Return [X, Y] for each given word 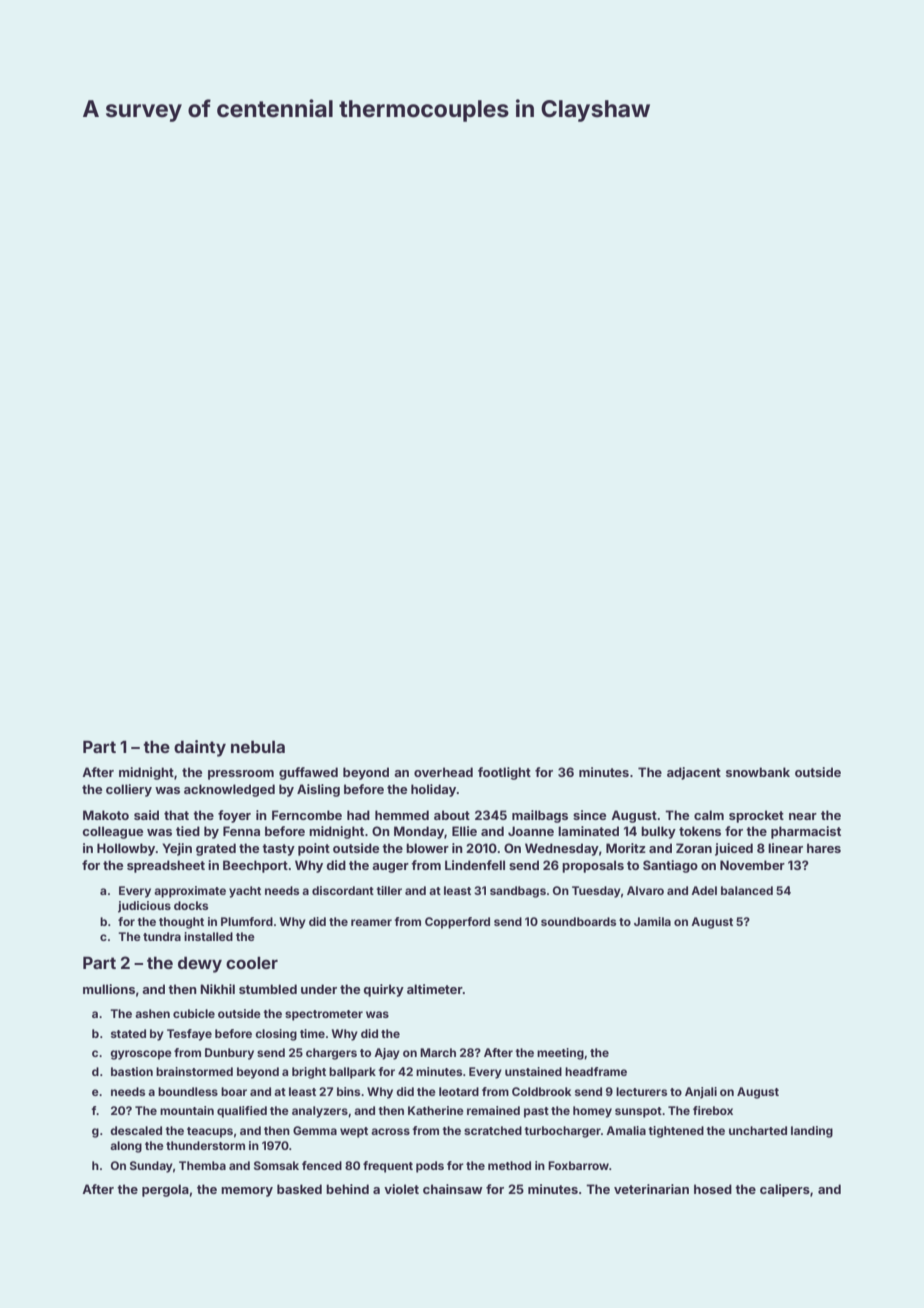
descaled [136, 1130]
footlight [504, 773]
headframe [596, 1071]
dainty [200, 748]
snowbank [758, 772]
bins [348, 1091]
